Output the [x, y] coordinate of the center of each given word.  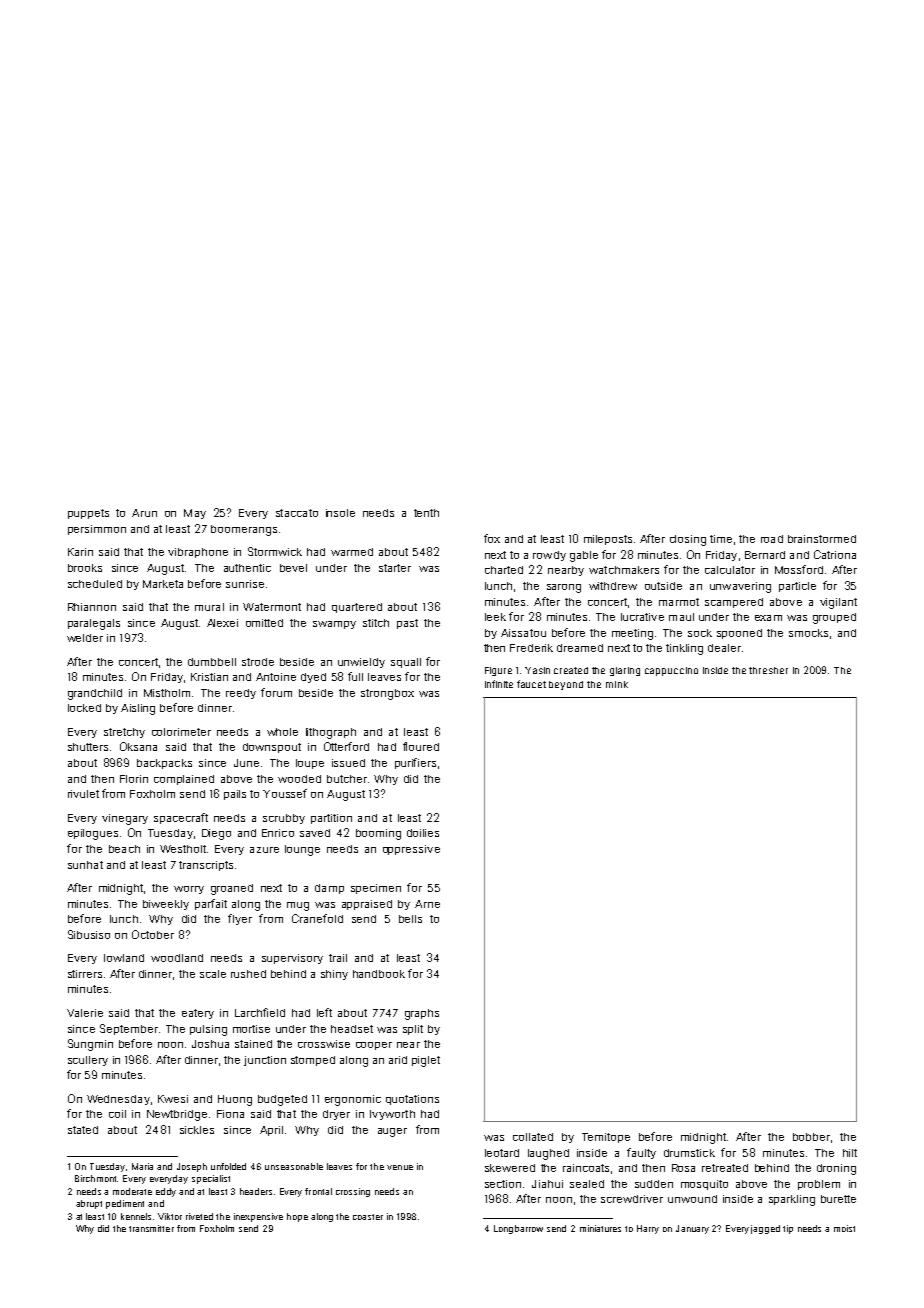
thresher [768, 670]
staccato [297, 513]
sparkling [792, 1200]
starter [395, 568]
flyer [240, 919]
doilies [423, 833]
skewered [510, 1168]
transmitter [151, 1228]
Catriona [835, 554]
